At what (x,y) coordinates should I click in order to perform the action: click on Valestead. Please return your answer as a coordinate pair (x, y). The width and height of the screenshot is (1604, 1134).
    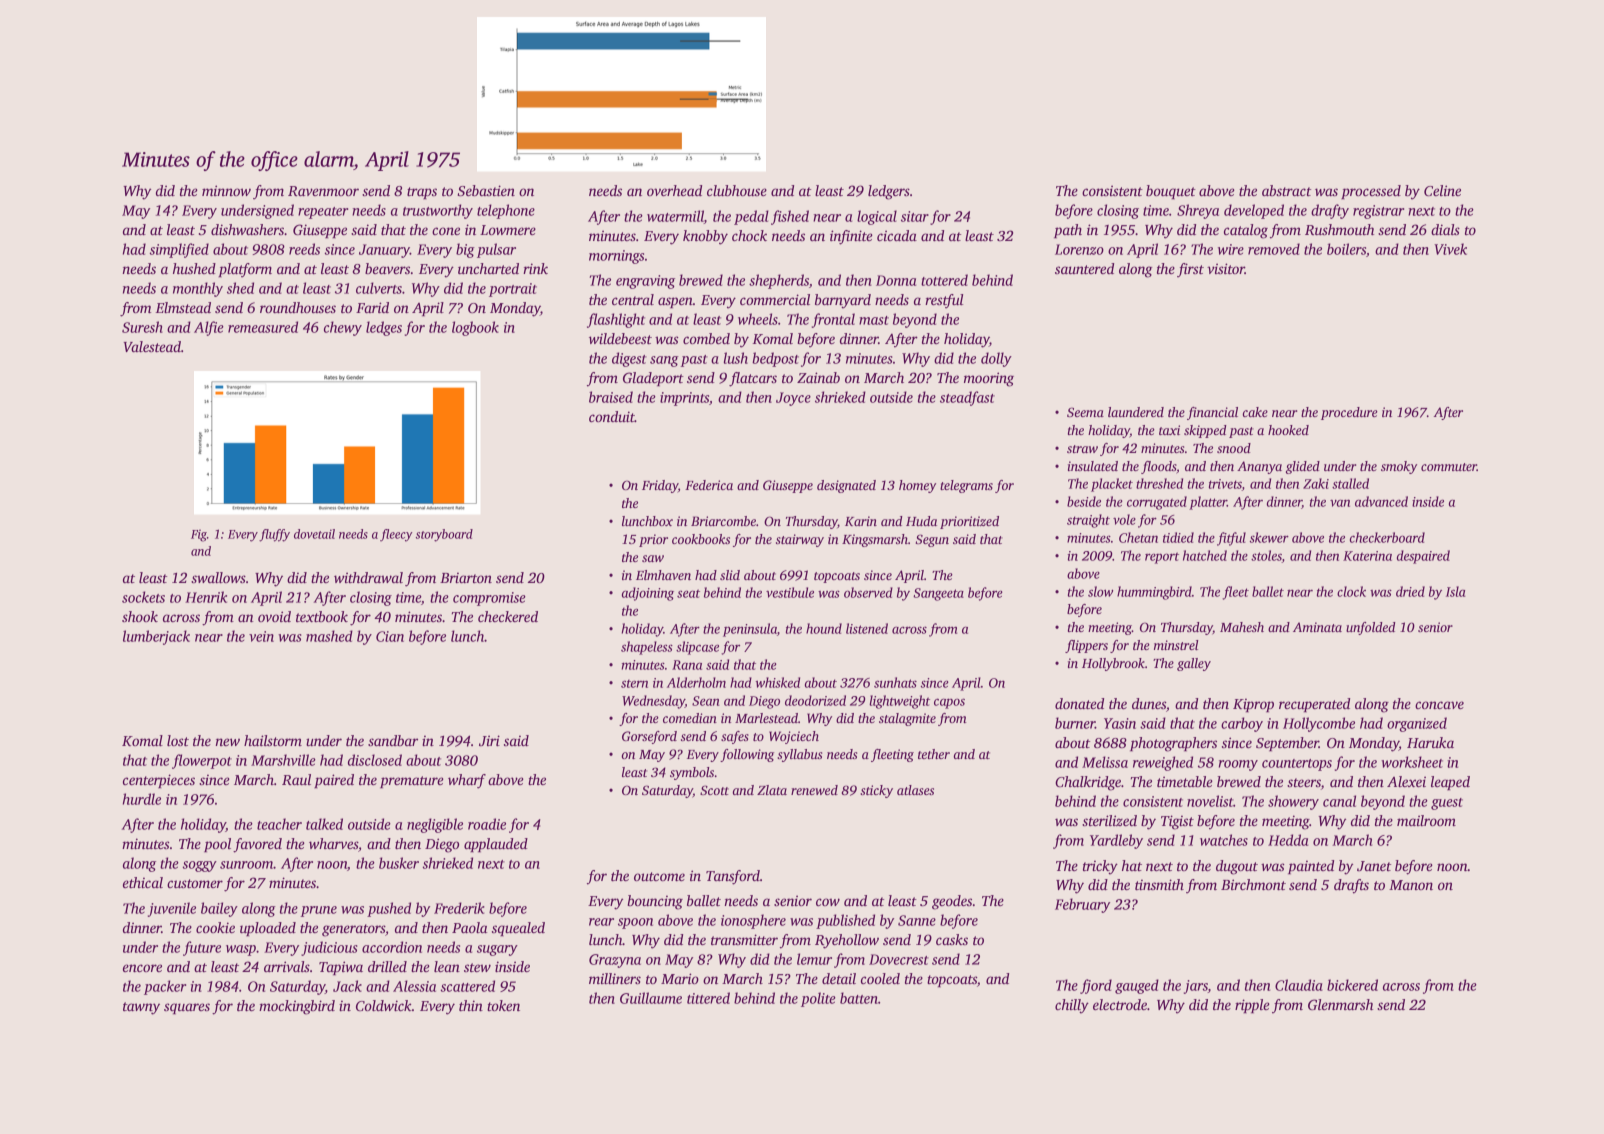
    Looking at the image, I should click on (152, 346).
